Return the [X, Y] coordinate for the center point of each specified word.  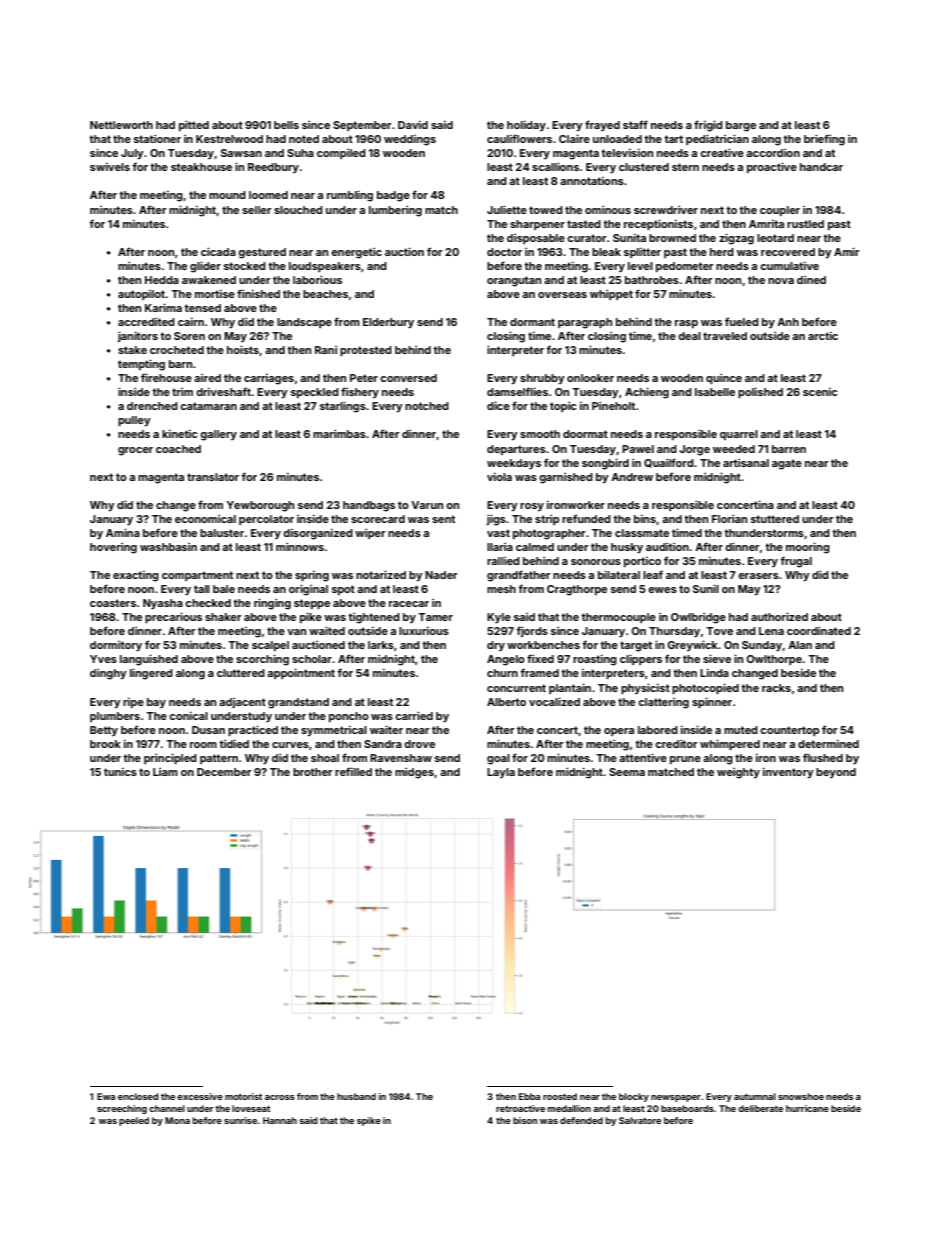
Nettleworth [121, 125]
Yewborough [260, 506]
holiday [526, 126]
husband [356, 1096]
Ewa [106, 1096]
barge [741, 126]
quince [724, 379]
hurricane [807, 1108]
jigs [496, 520]
